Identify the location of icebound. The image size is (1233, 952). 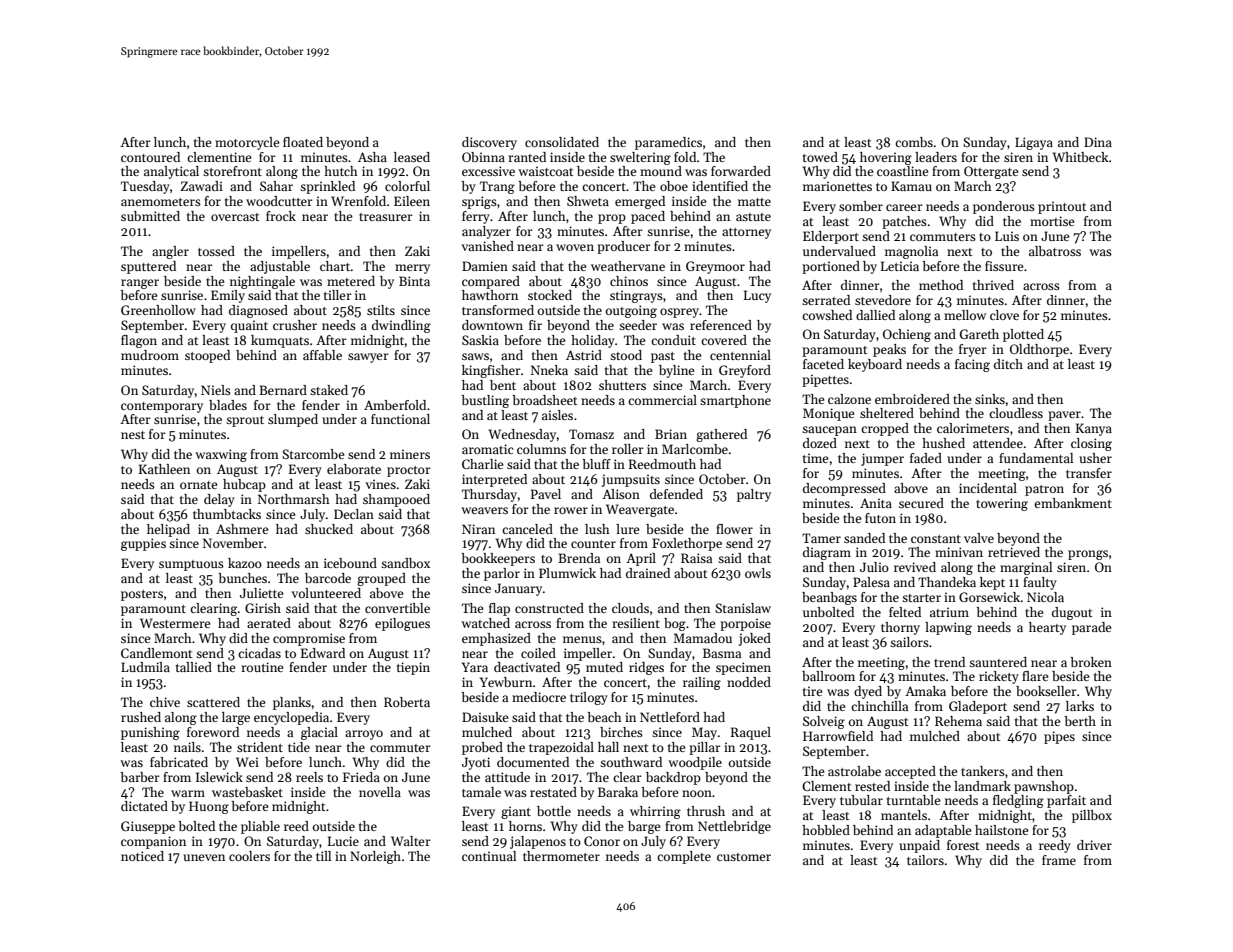
(350, 563).
